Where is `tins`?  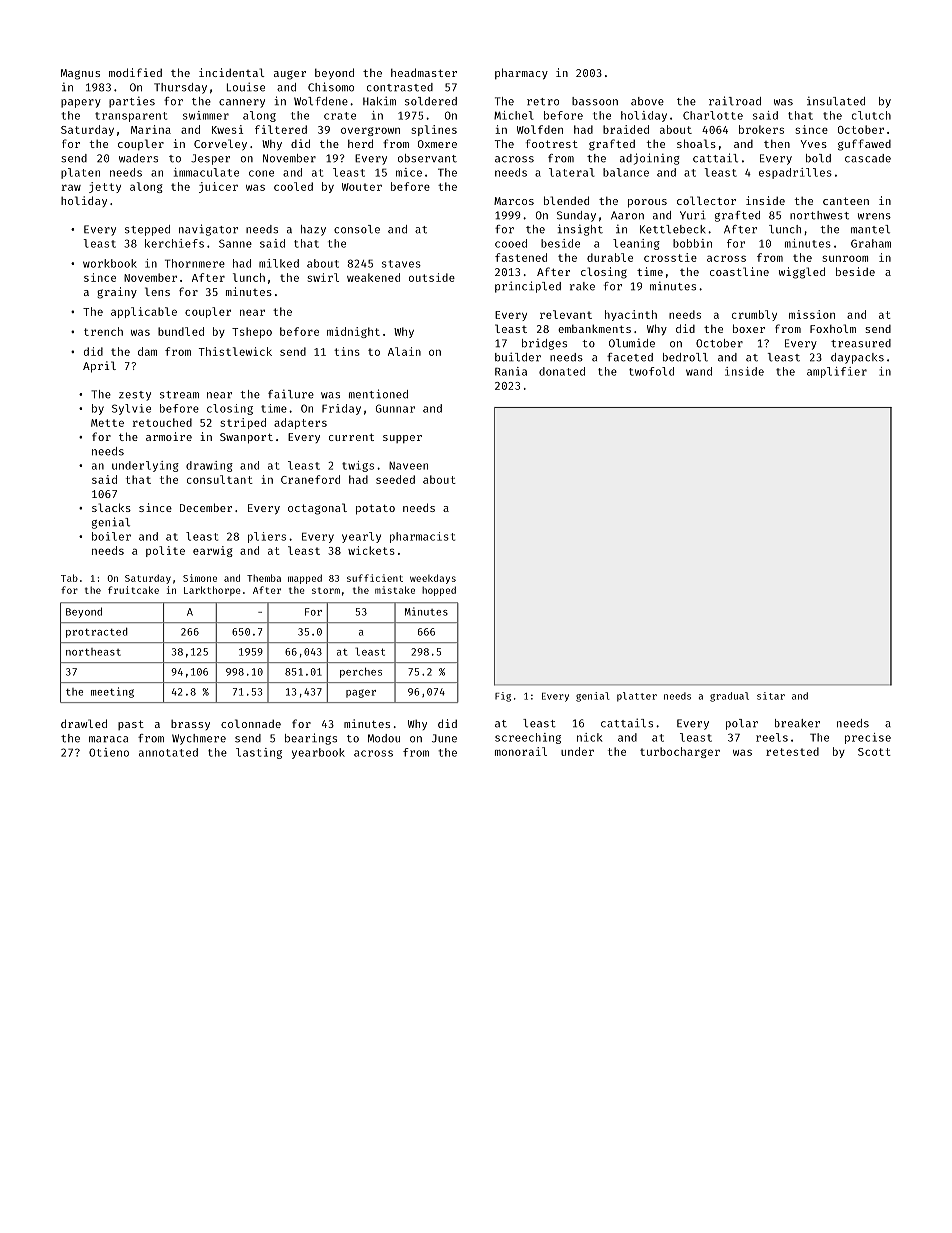
tins is located at coordinates (347, 351).
